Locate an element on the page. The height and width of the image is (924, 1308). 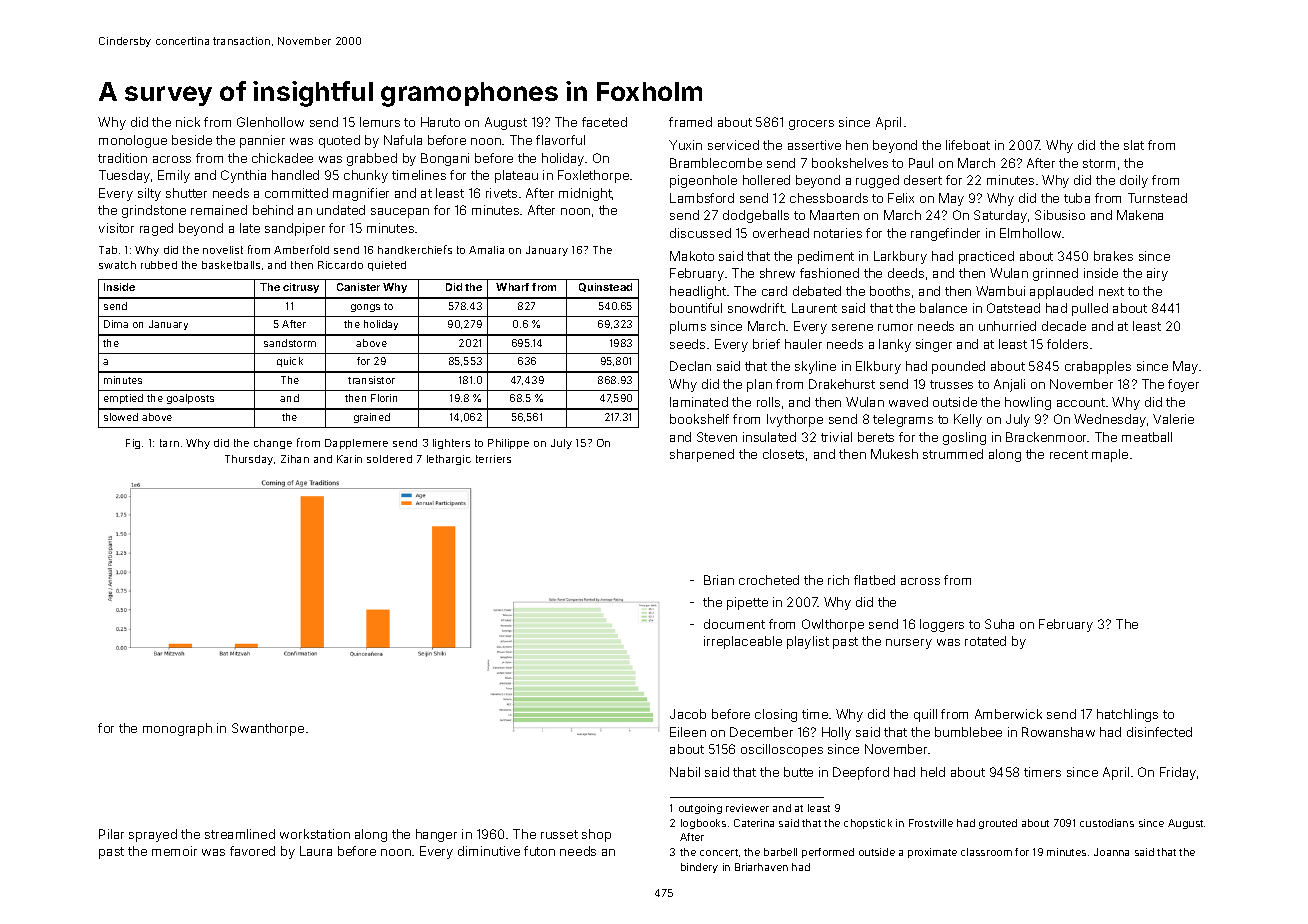
Pilar is located at coordinates (111, 834).
